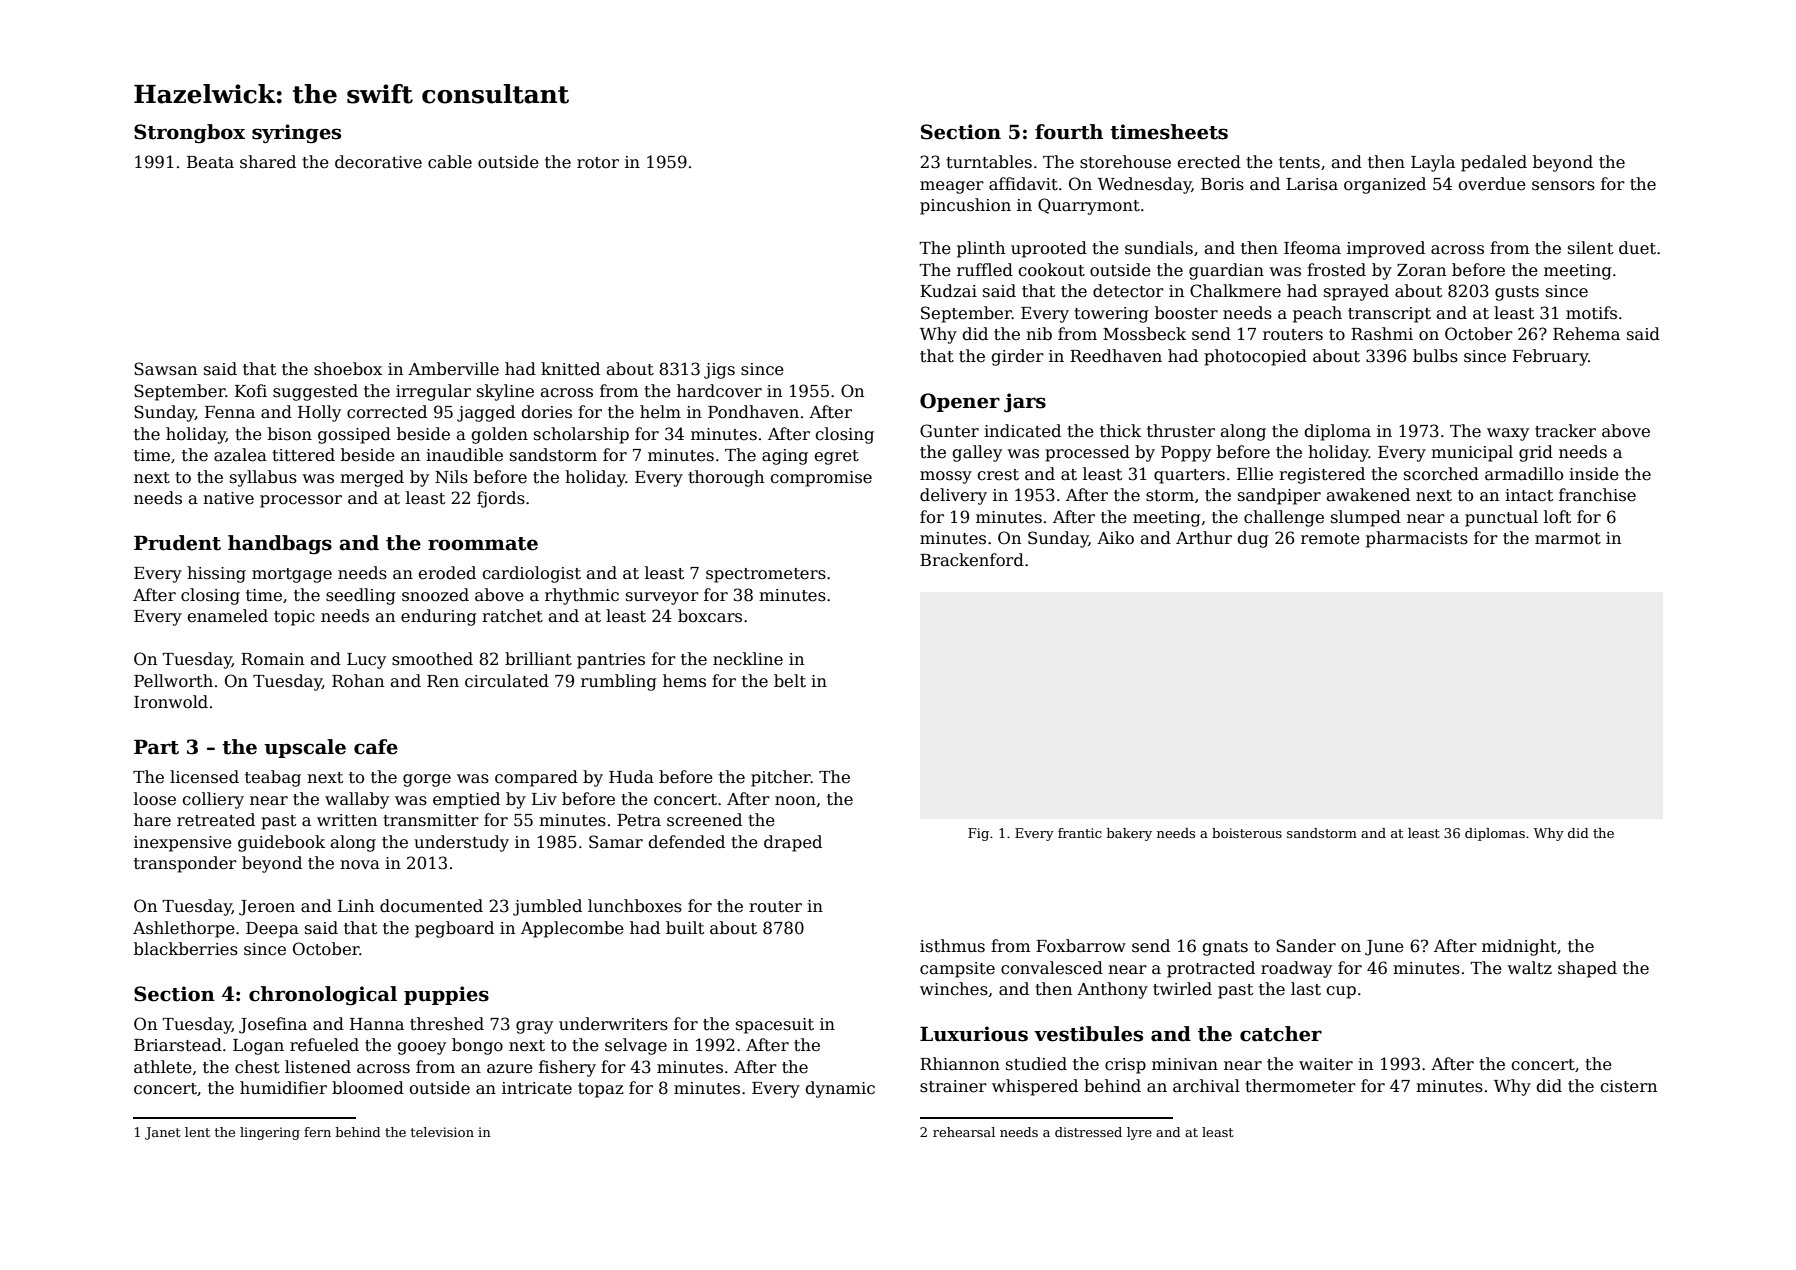 Image resolution: width=1796 pixels, height=1270 pixels. Describe the element at coordinates (368, 1088) in the document. I see `bloomed` at that location.
